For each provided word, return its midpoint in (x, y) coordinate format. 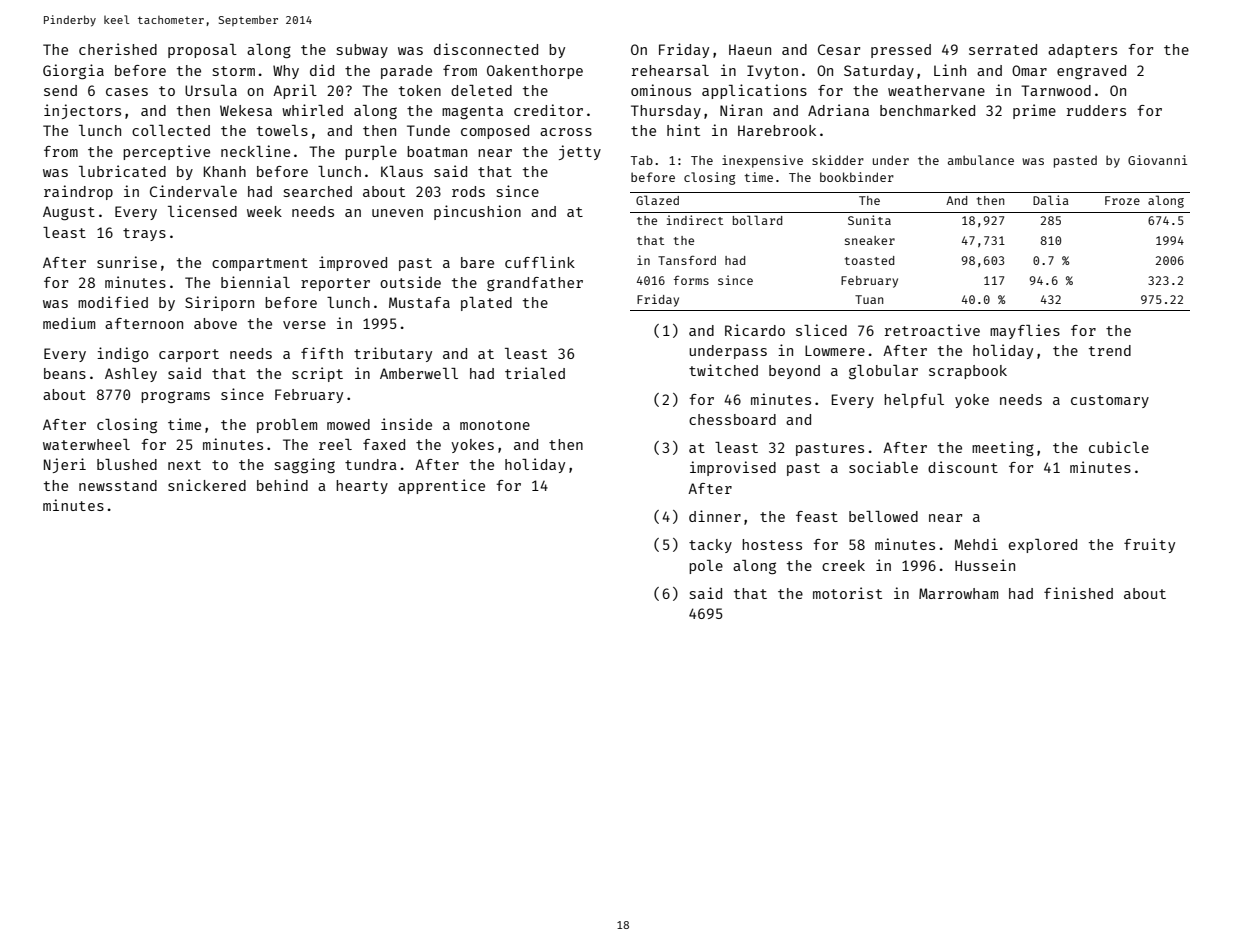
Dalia (1051, 200)
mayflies (1025, 331)
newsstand (118, 485)
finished (1078, 593)
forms (691, 280)
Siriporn (219, 303)
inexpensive (762, 161)
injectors (82, 111)
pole (706, 567)
